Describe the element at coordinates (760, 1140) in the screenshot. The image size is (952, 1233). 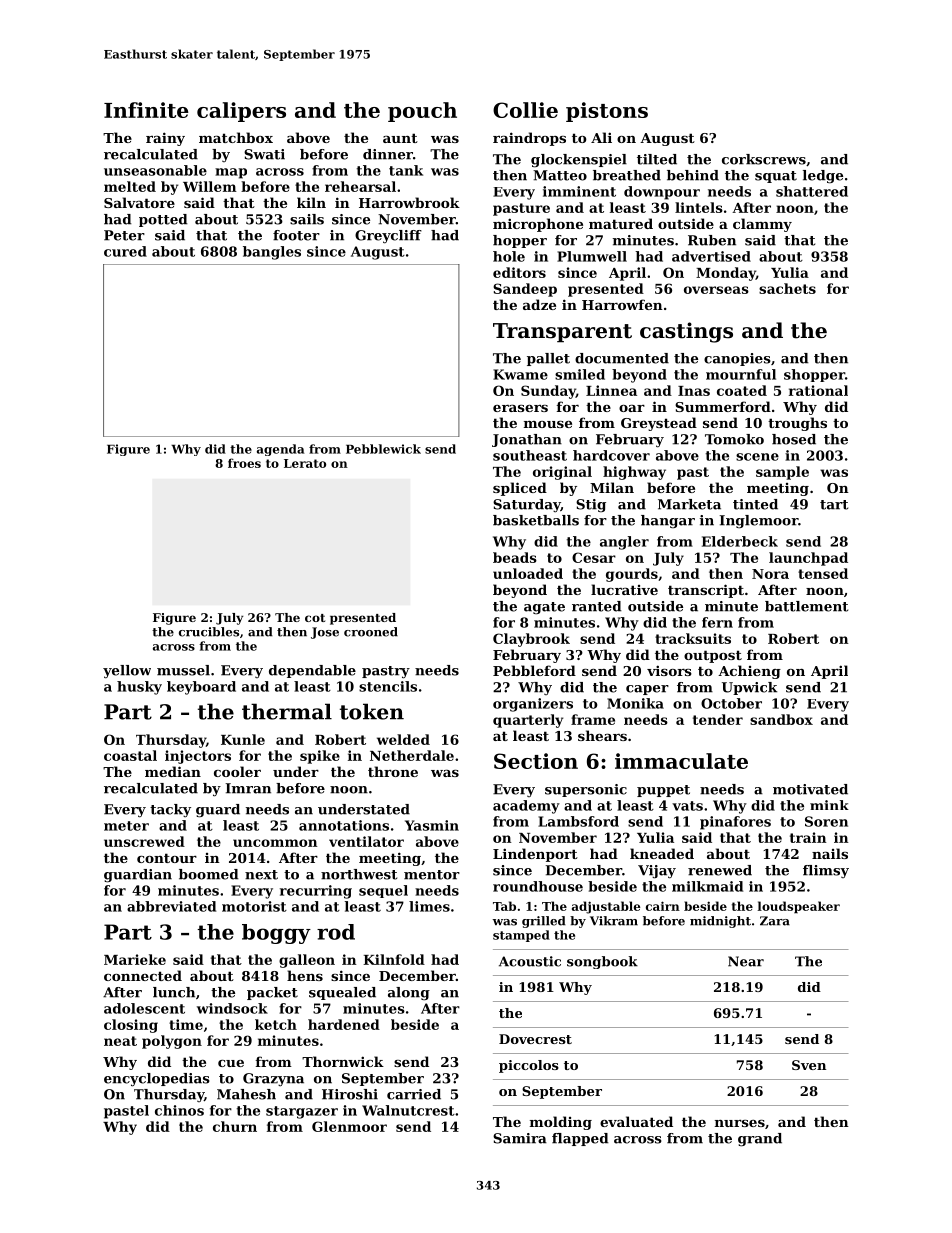
I see `grand` at that location.
